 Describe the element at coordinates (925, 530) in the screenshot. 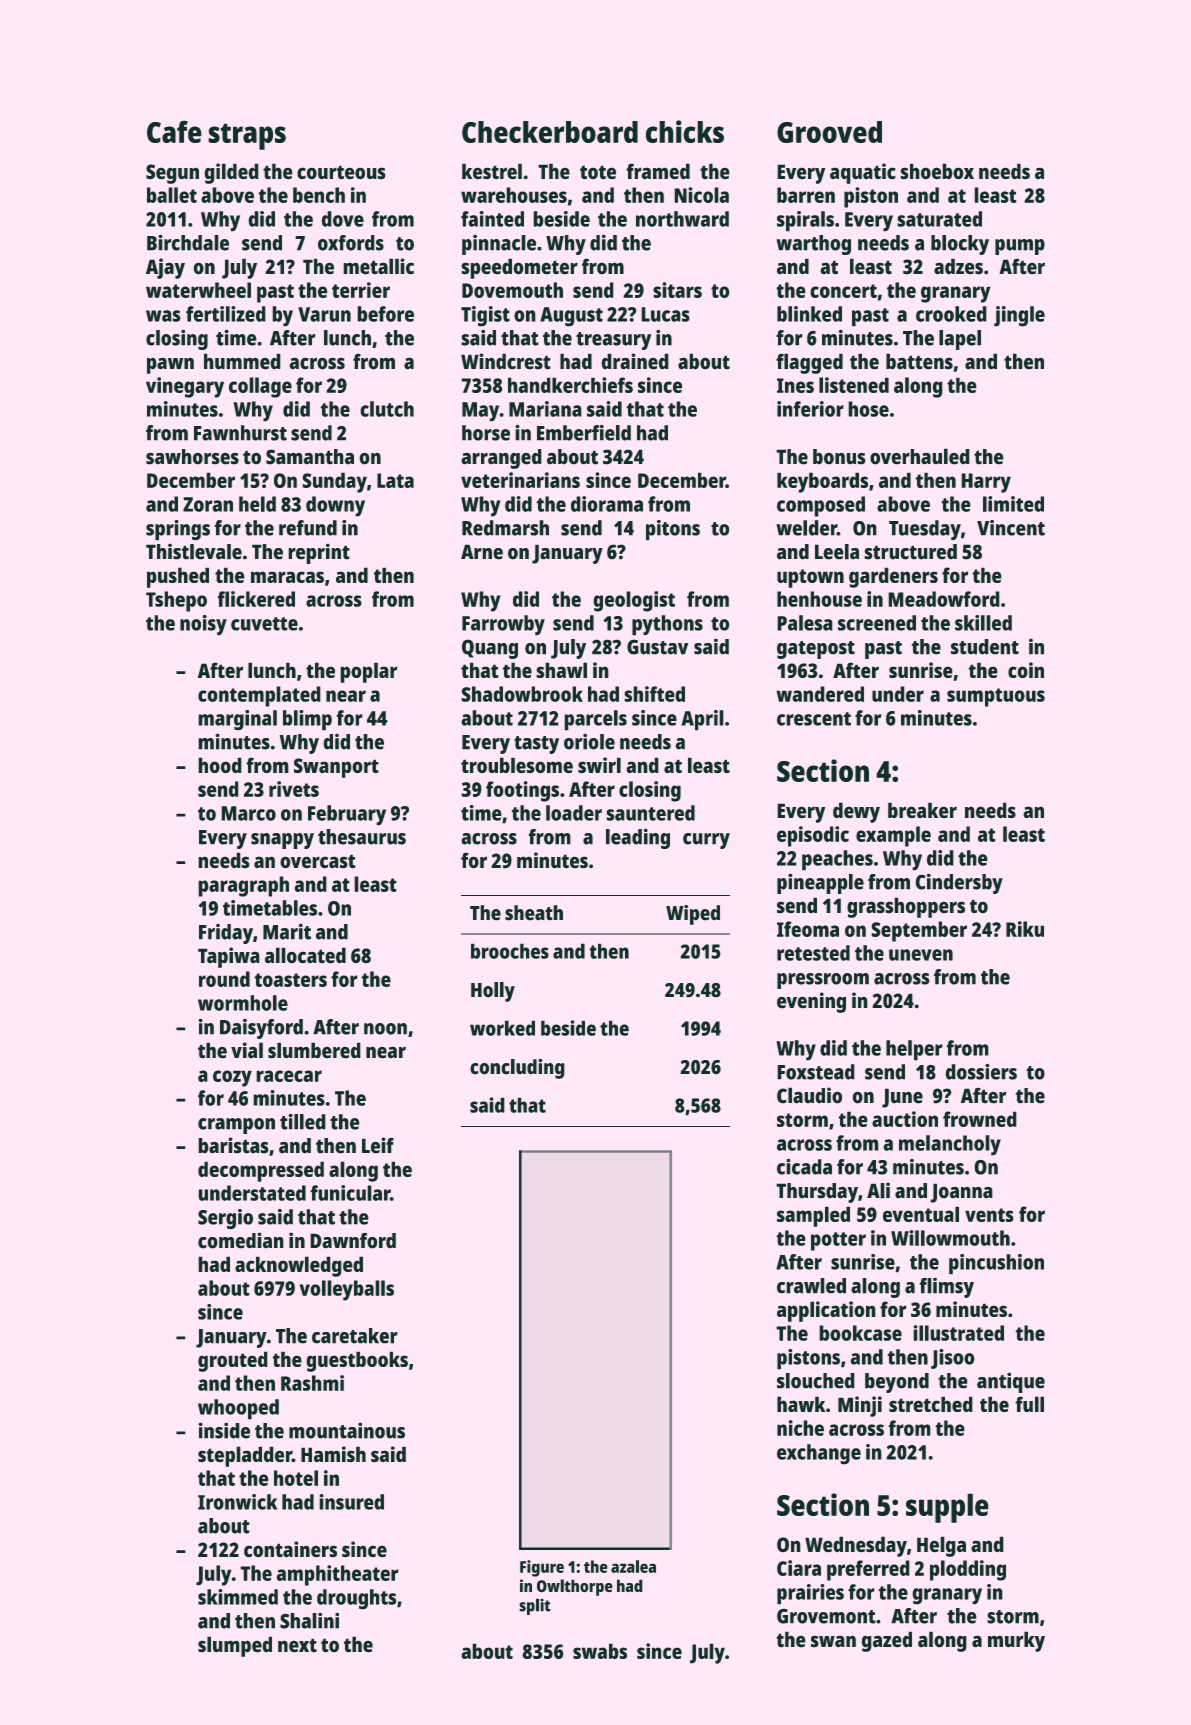

I see `Tuesday` at that location.
